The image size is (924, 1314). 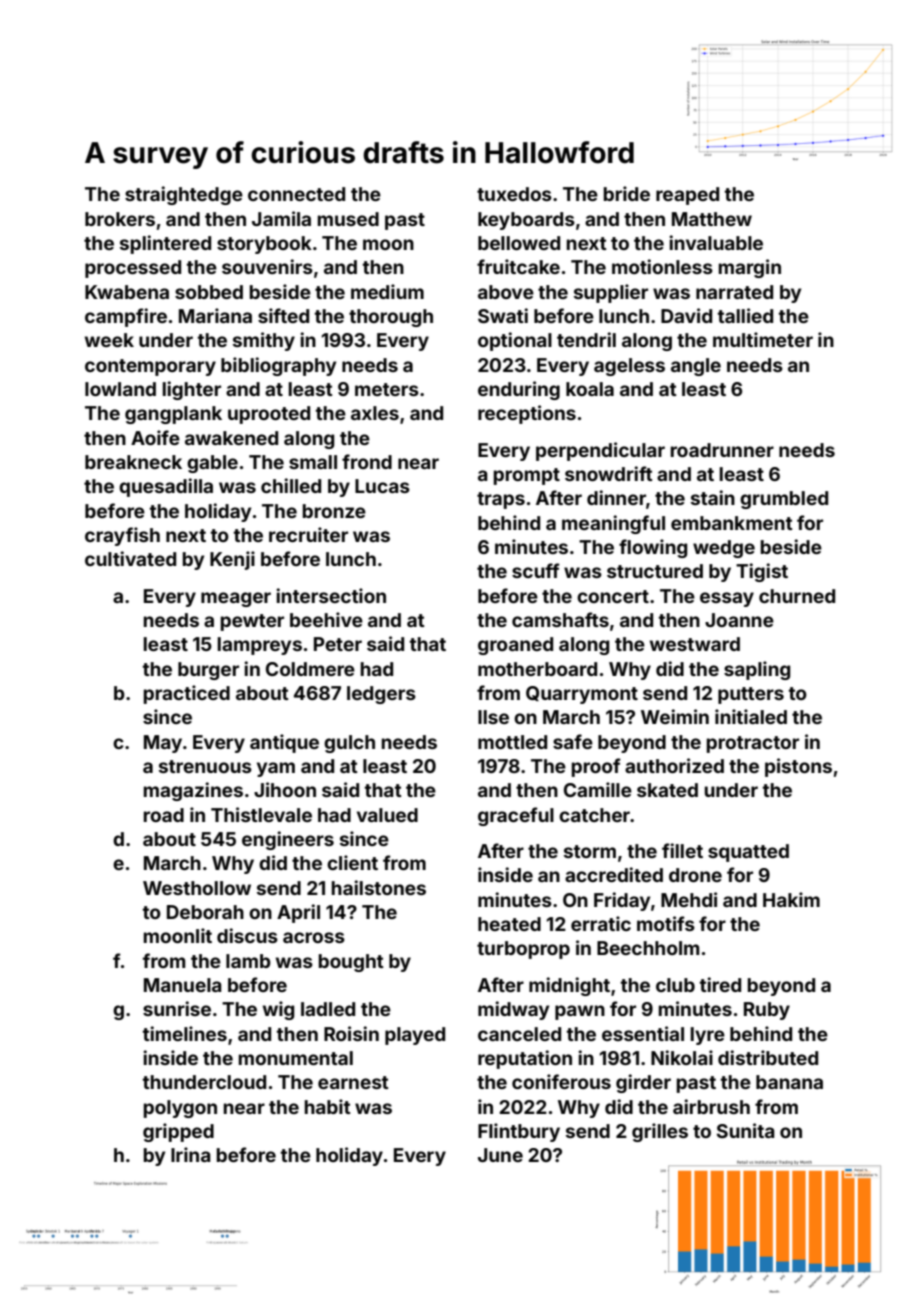 I want to click on discus, so click(x=247, y=935).
